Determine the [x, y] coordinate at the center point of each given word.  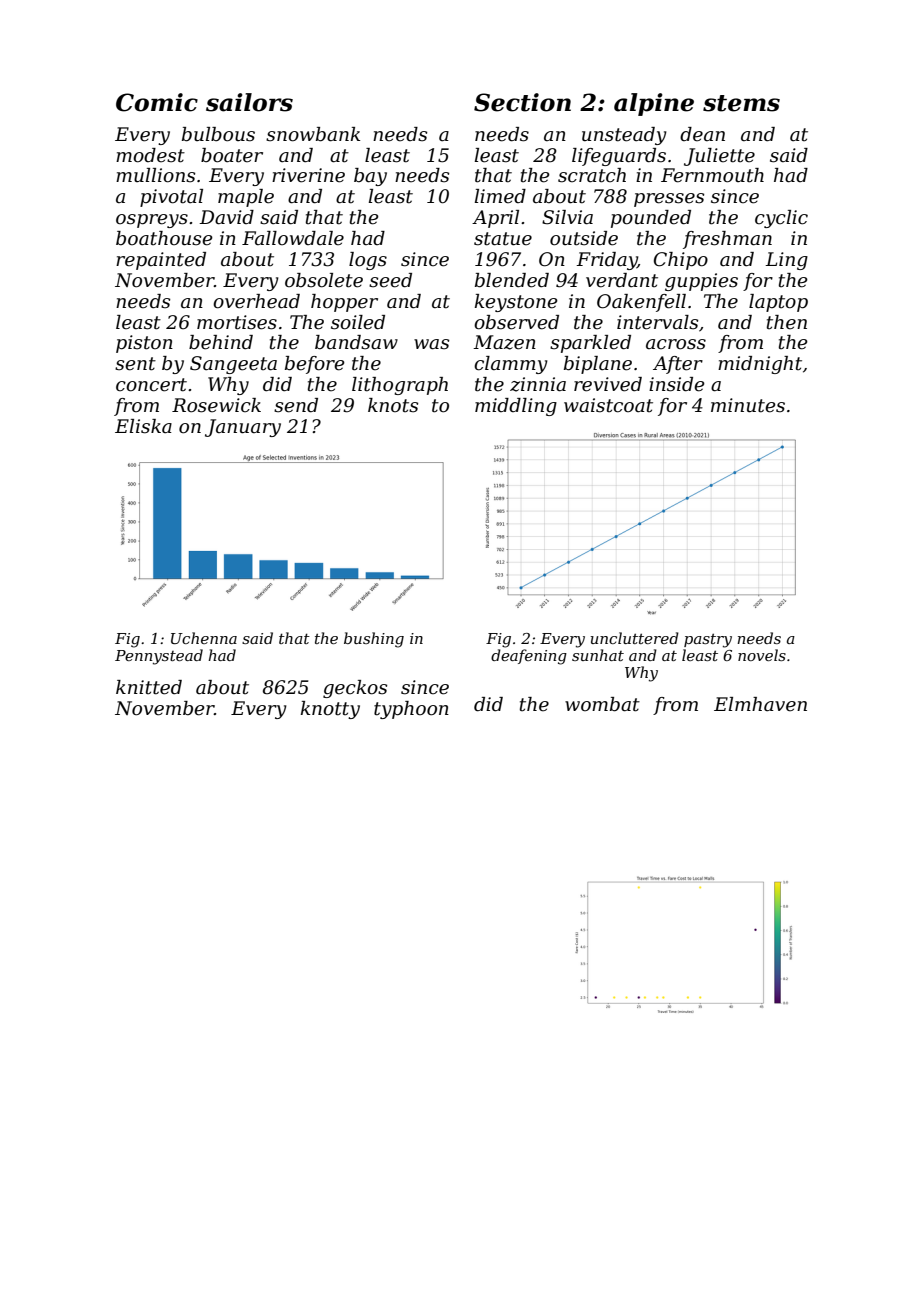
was [431, 344]
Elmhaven [760, 704]
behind [221, 342]
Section [522, 102]
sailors [249, 102]
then [787, 322]
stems [741, 103]
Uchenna [204, 638]
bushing [374, 640]
